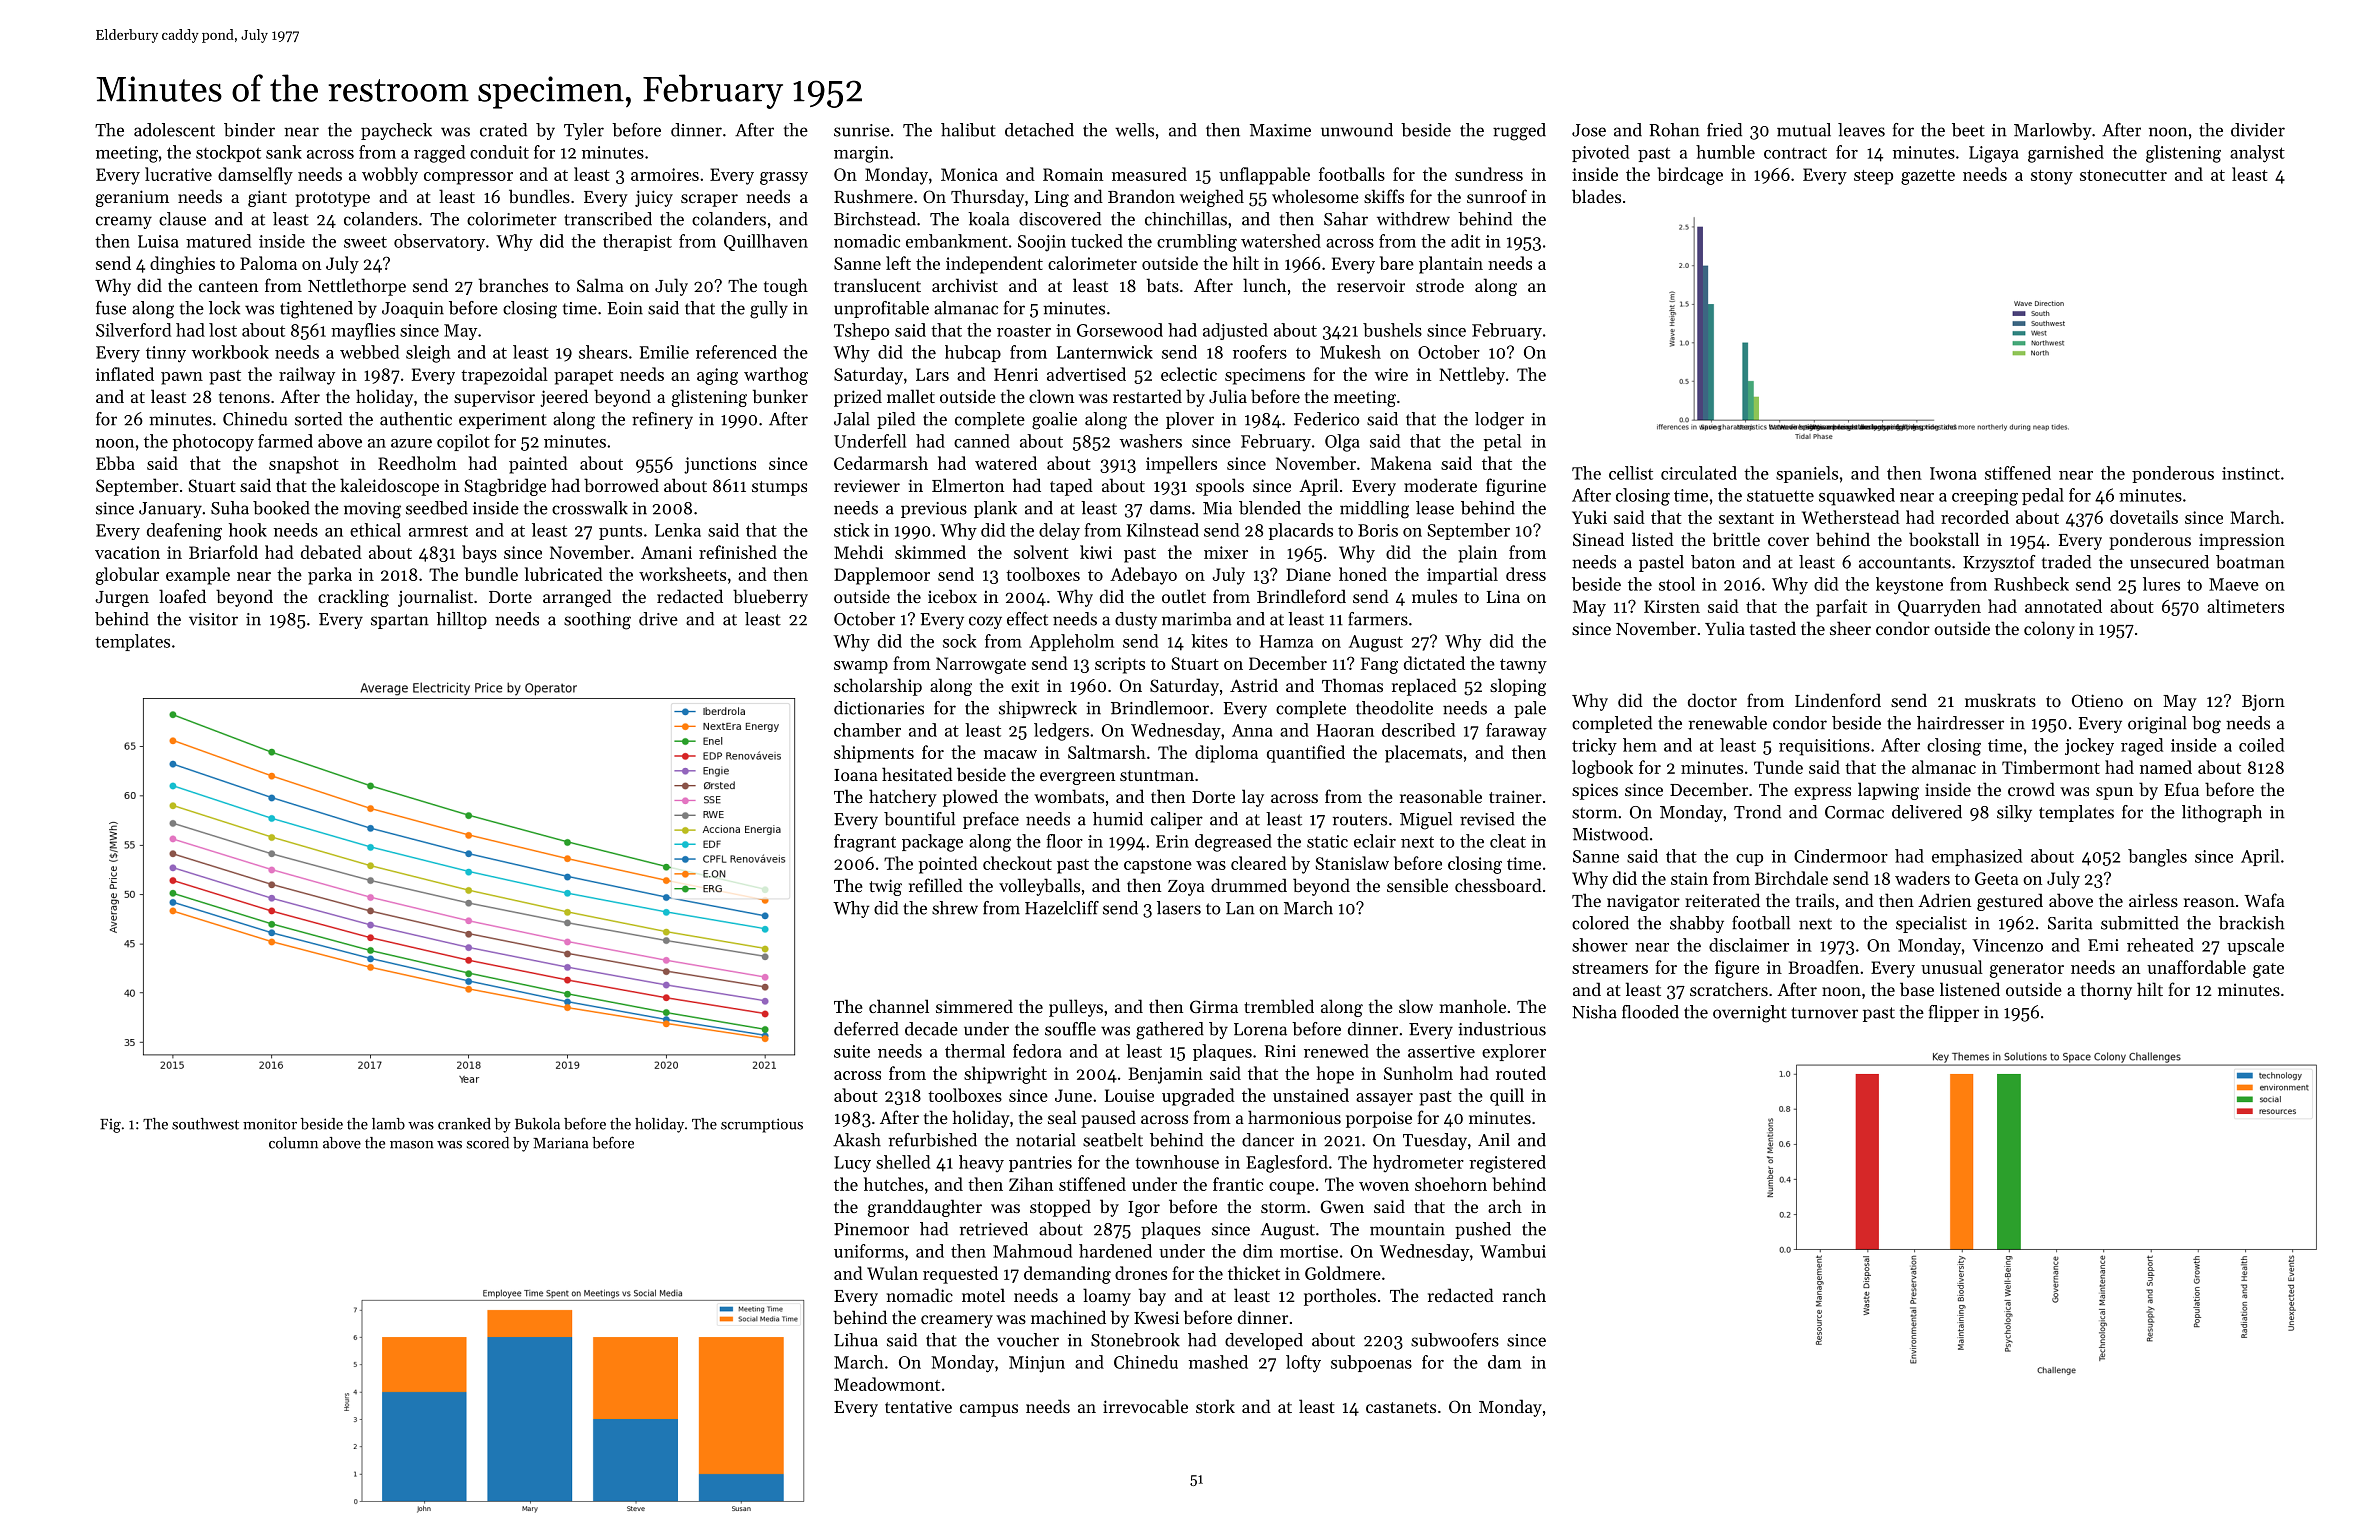  What do you see at coordinates (1968, 130) in the document?
I see `beet` at bounding box center [1968, 130].
